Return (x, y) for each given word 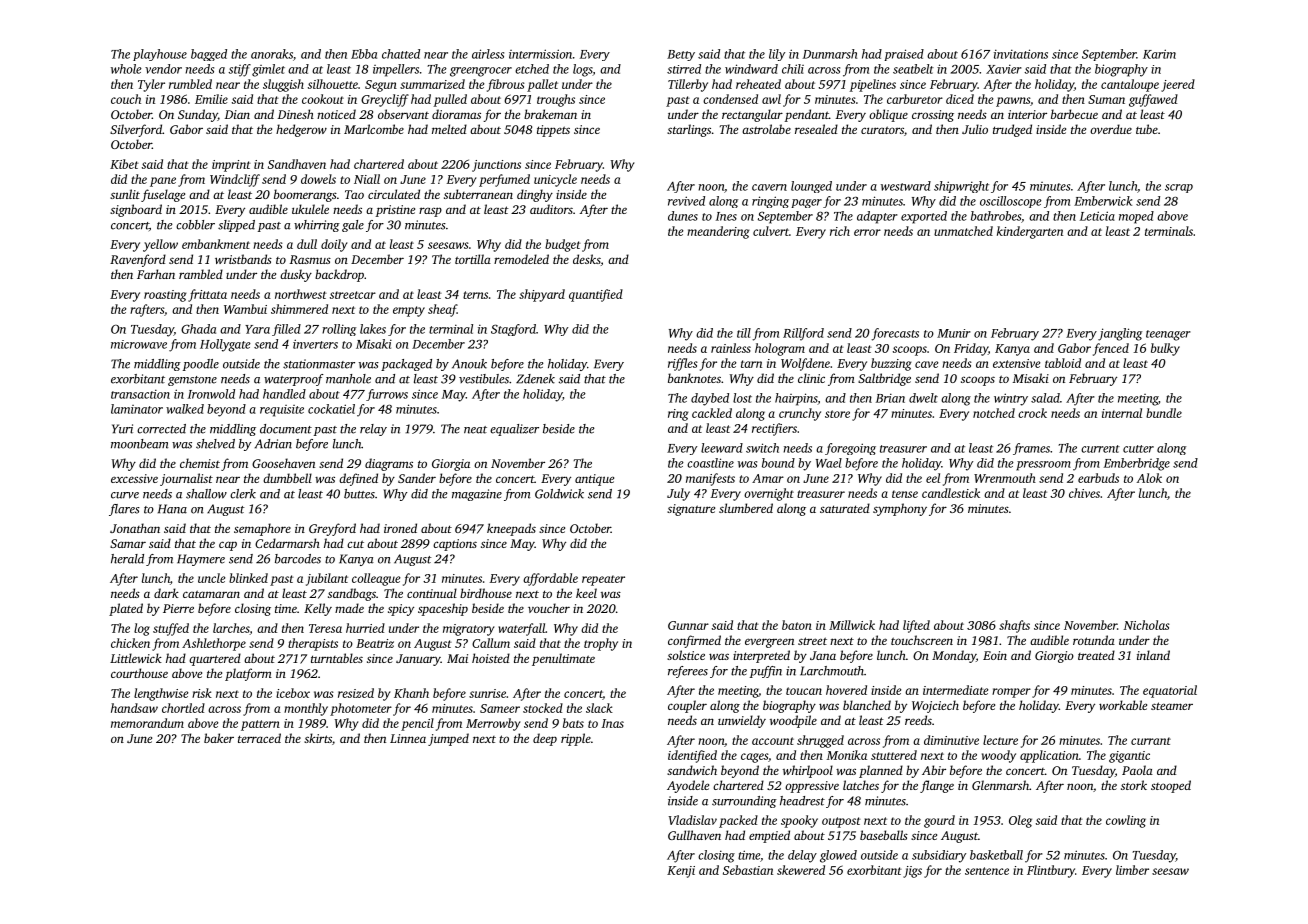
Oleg (1020, 821)
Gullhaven (694, 835)
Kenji (681, 872)
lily (777, 55)
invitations (1021, 54)
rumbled (190, 84)
